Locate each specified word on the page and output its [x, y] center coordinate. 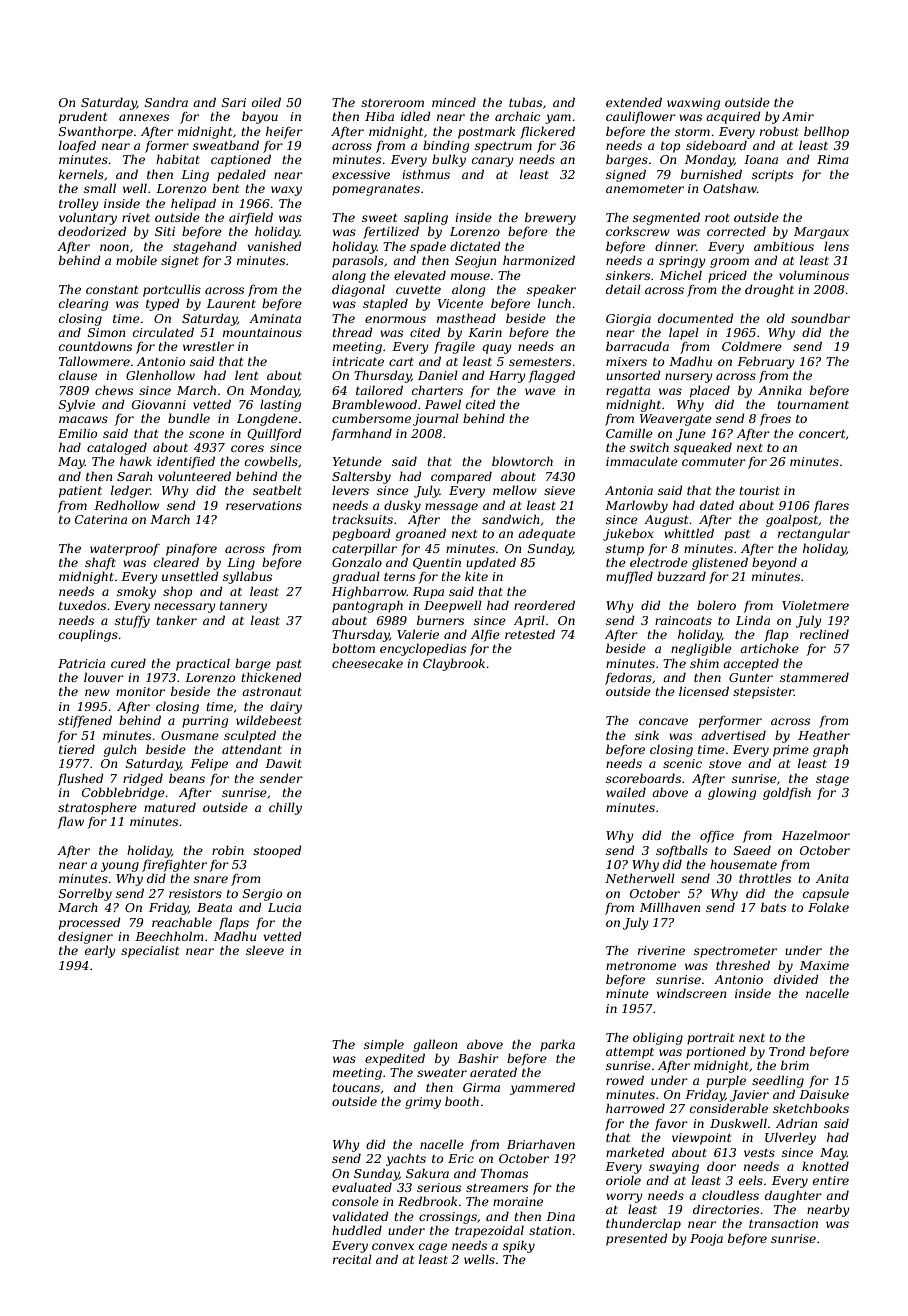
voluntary [88, 218]
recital [352, 1259]
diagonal [358, 290]
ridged [143, 779]
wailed [626, 792]
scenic [682, 763]
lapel [684, 333]
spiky [519, 1246]
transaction [783, 1223]
